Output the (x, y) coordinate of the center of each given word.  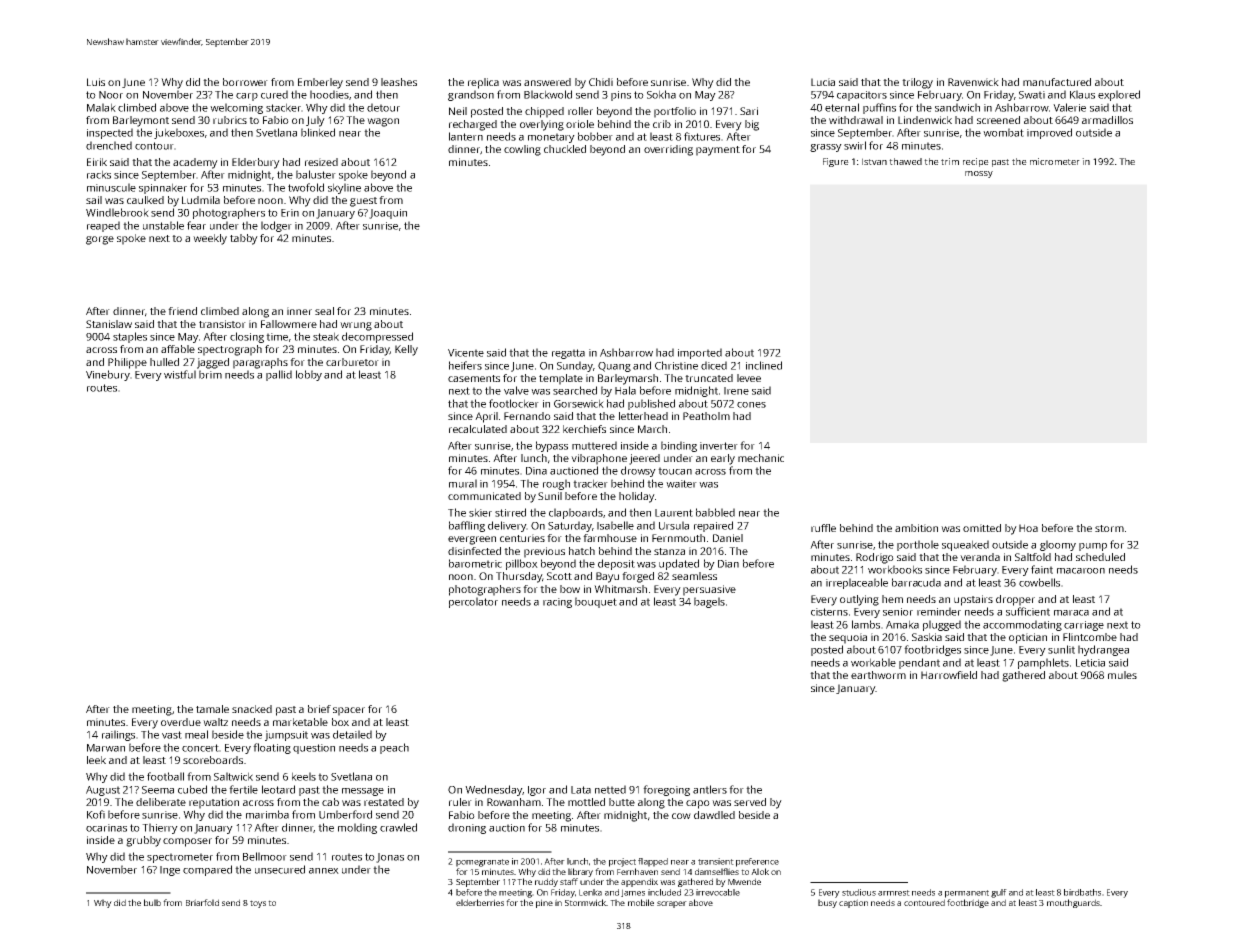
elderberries (480, 902)
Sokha (661, 94)
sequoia (848, 638)
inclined (764, 365)
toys (258, 904)
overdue (181, 722)
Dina (536, 471)
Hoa (1028, 528)
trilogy (917, 83)
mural (463, 483)
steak (326, 336)
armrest (894, 893)
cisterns (829, 612)
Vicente (466, 353)
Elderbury (256, 163)
